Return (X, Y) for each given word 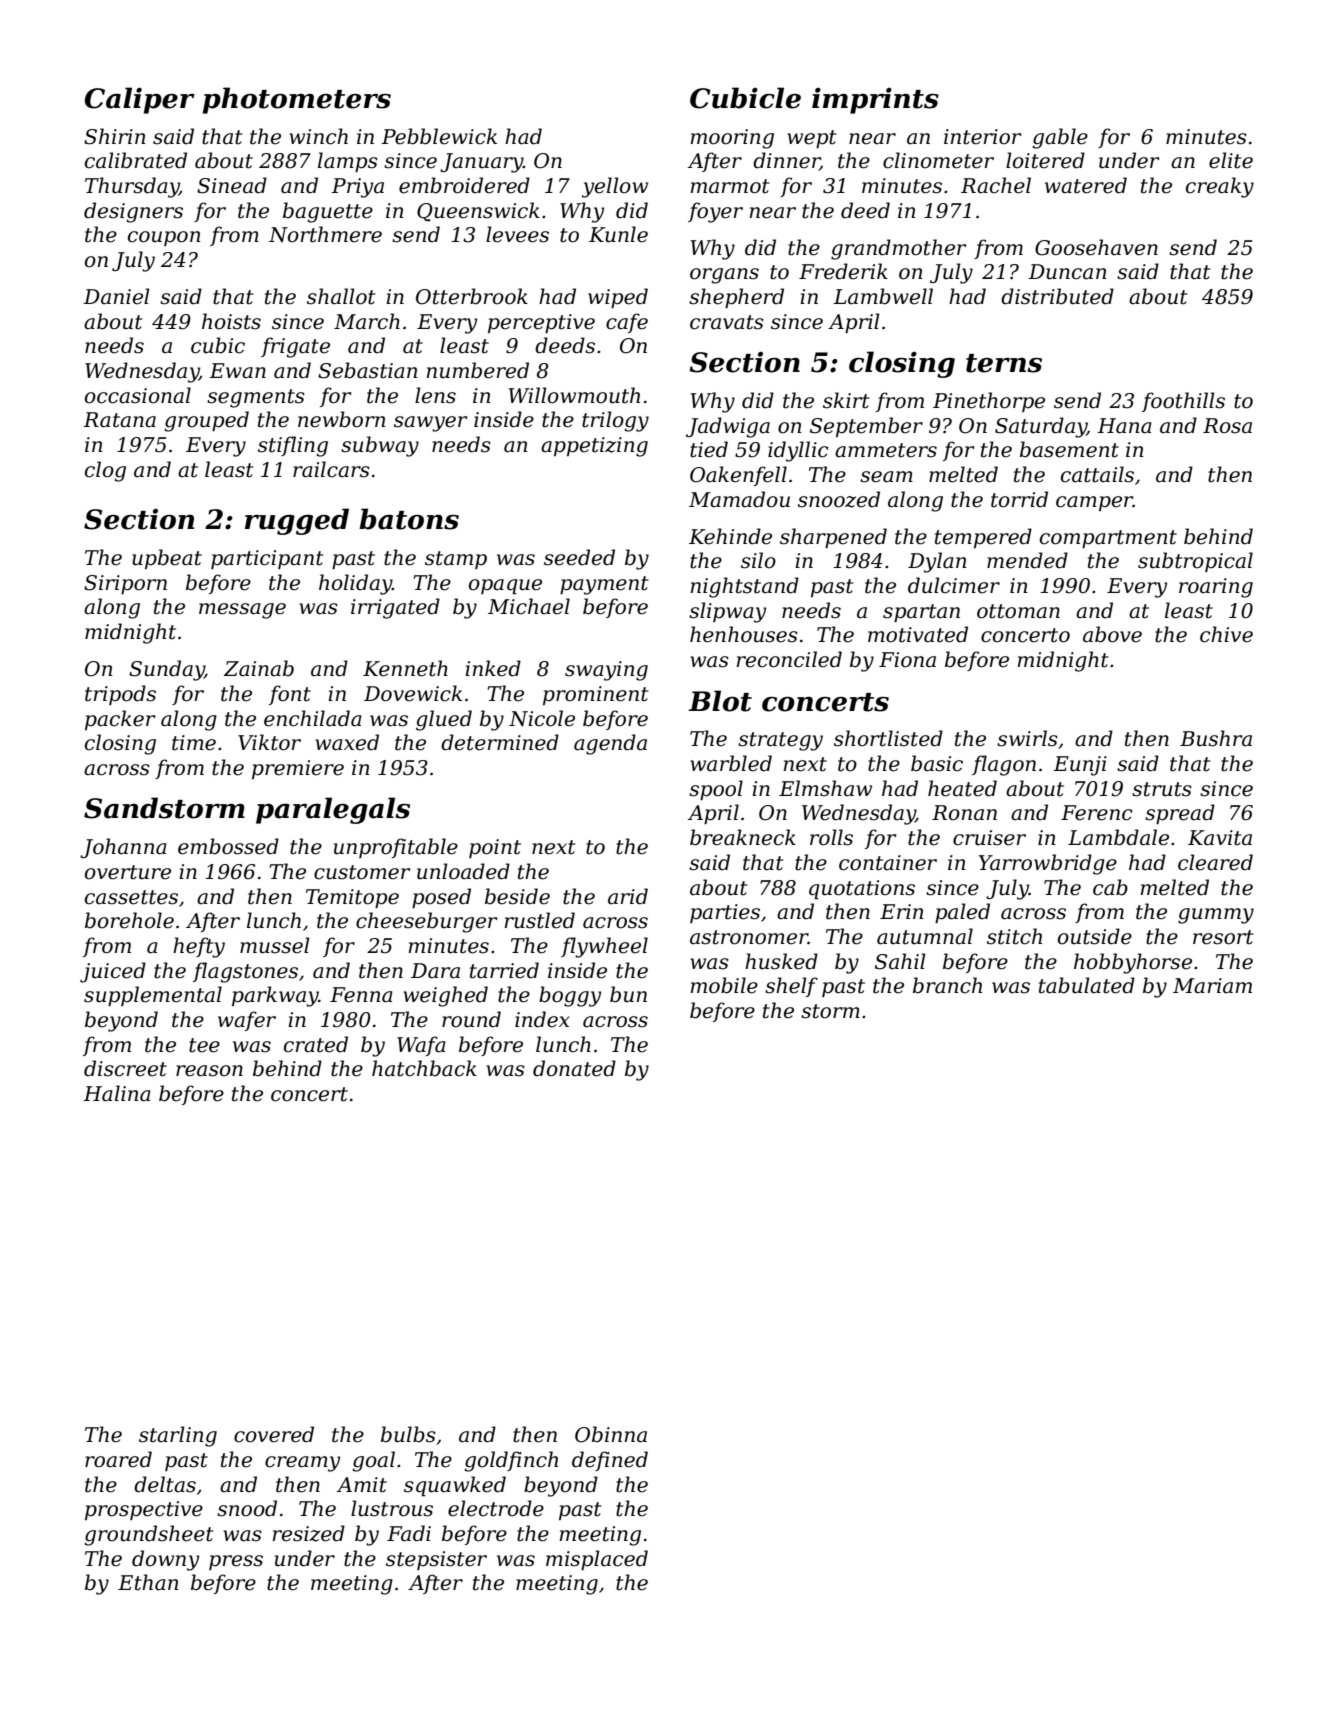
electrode (496, 1508)
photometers (297, 100)
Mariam (1212, 986)
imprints (875, 101)
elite (1231, 160)
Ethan (148, 1582)
